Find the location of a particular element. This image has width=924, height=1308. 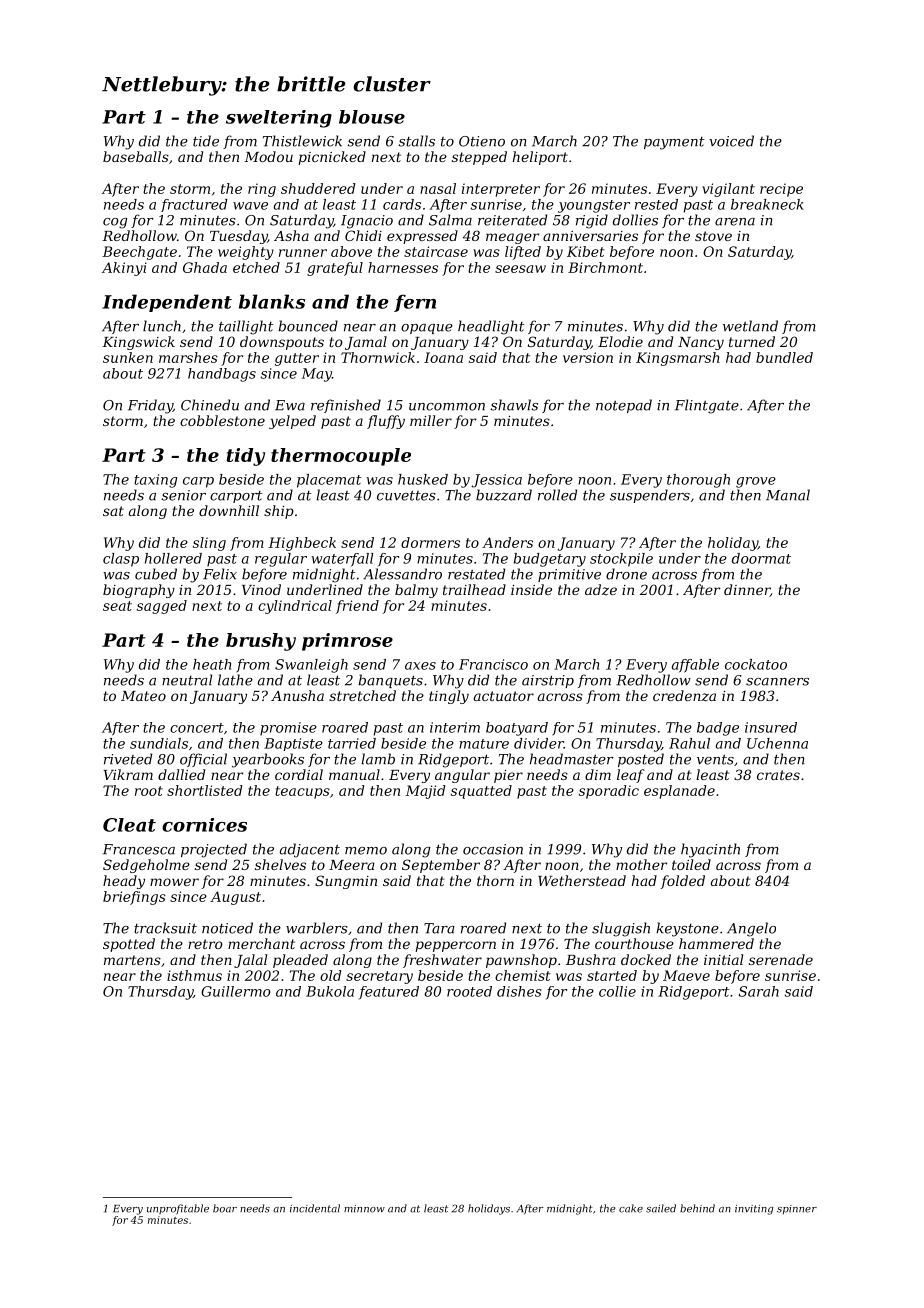

stepped is located at coordinates (479, 158).
